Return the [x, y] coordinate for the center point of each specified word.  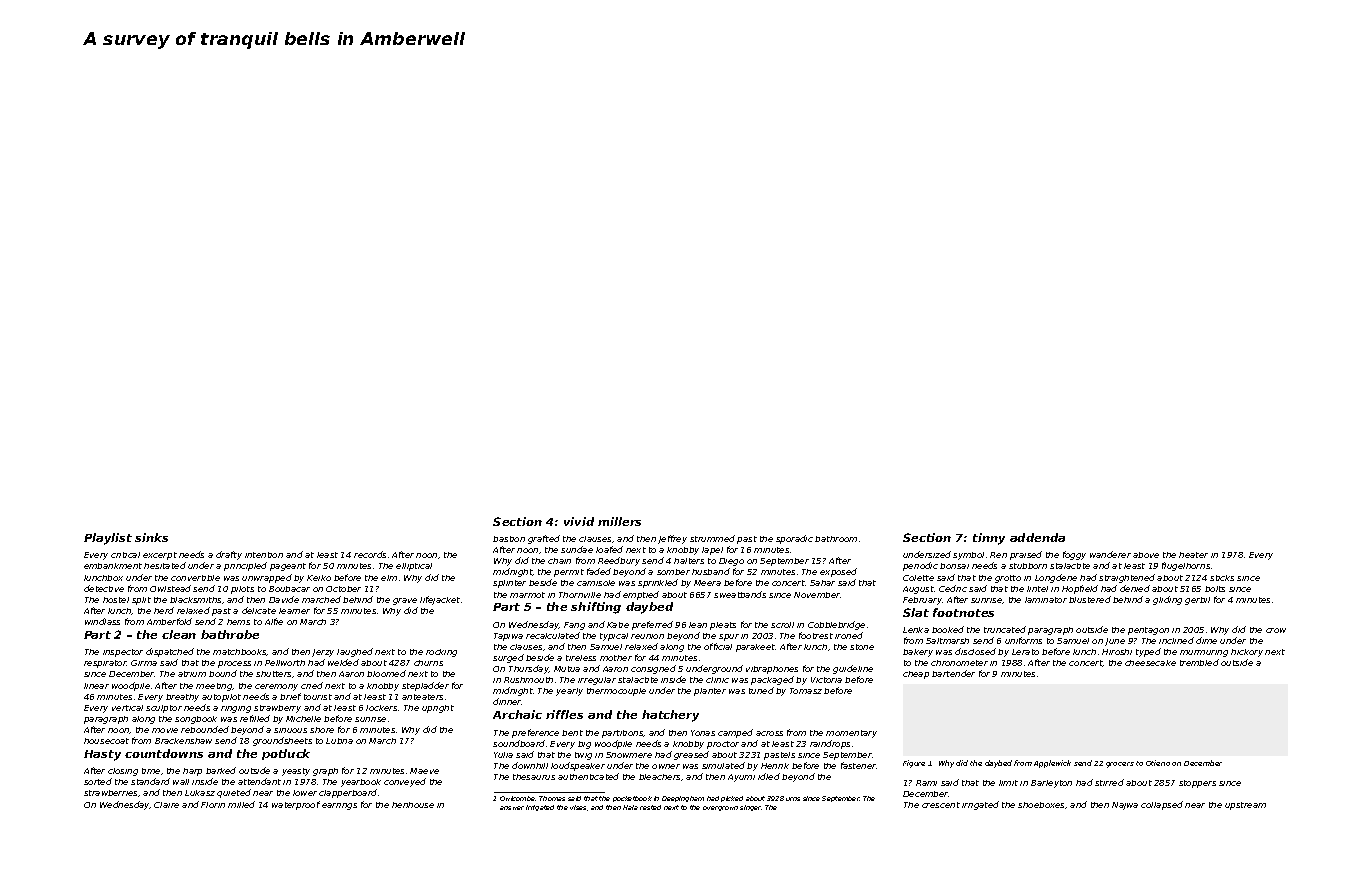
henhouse [413, 805]
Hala [630, 807]
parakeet [755, 648]
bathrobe [230, 634]
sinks [151, 537]
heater [1193, 555]
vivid [579, 521]
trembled [1199, 662]
